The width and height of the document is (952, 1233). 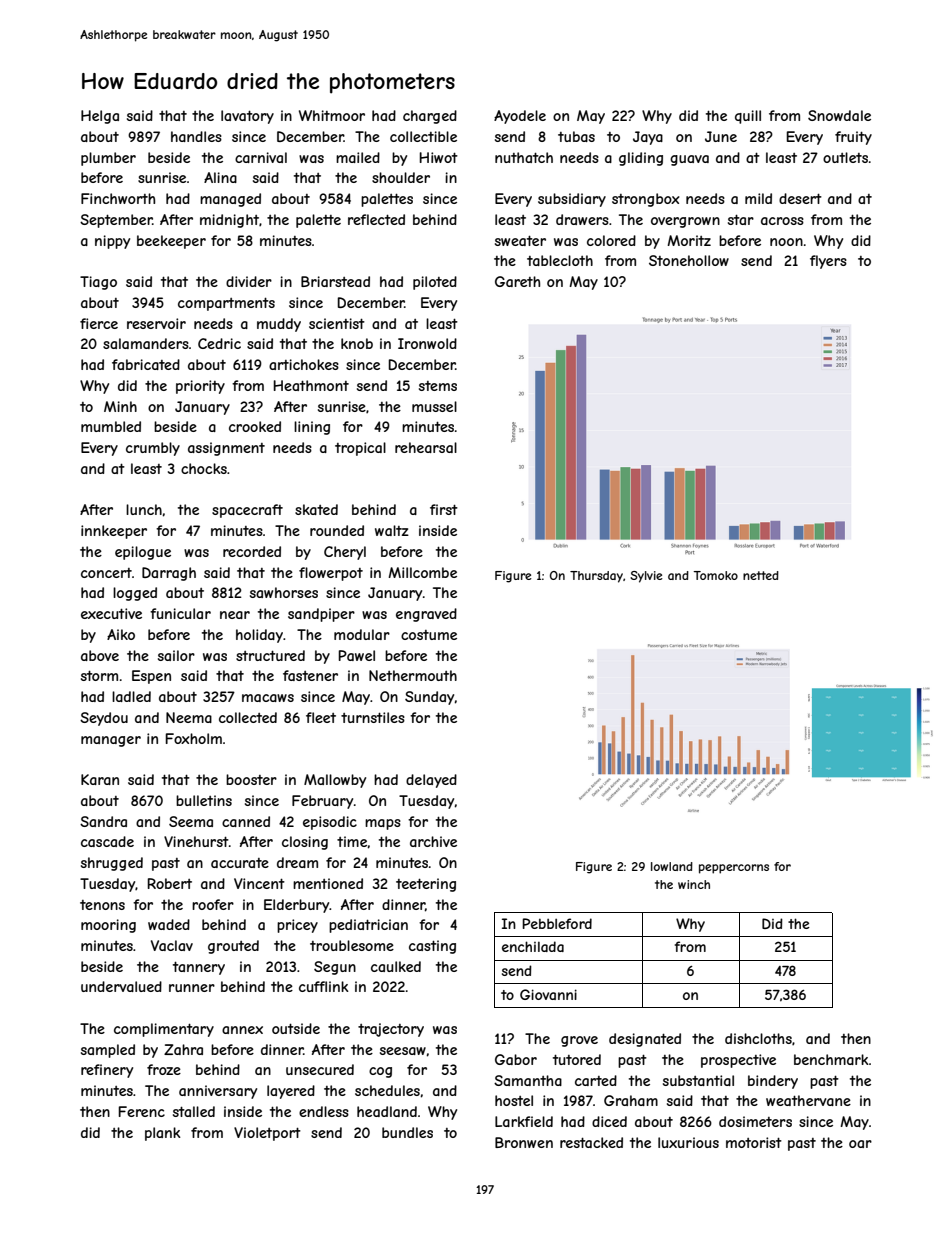 What do you see at coordinates (106, 573) in the document?
I see `concert` at bounding box center [106, 573].
